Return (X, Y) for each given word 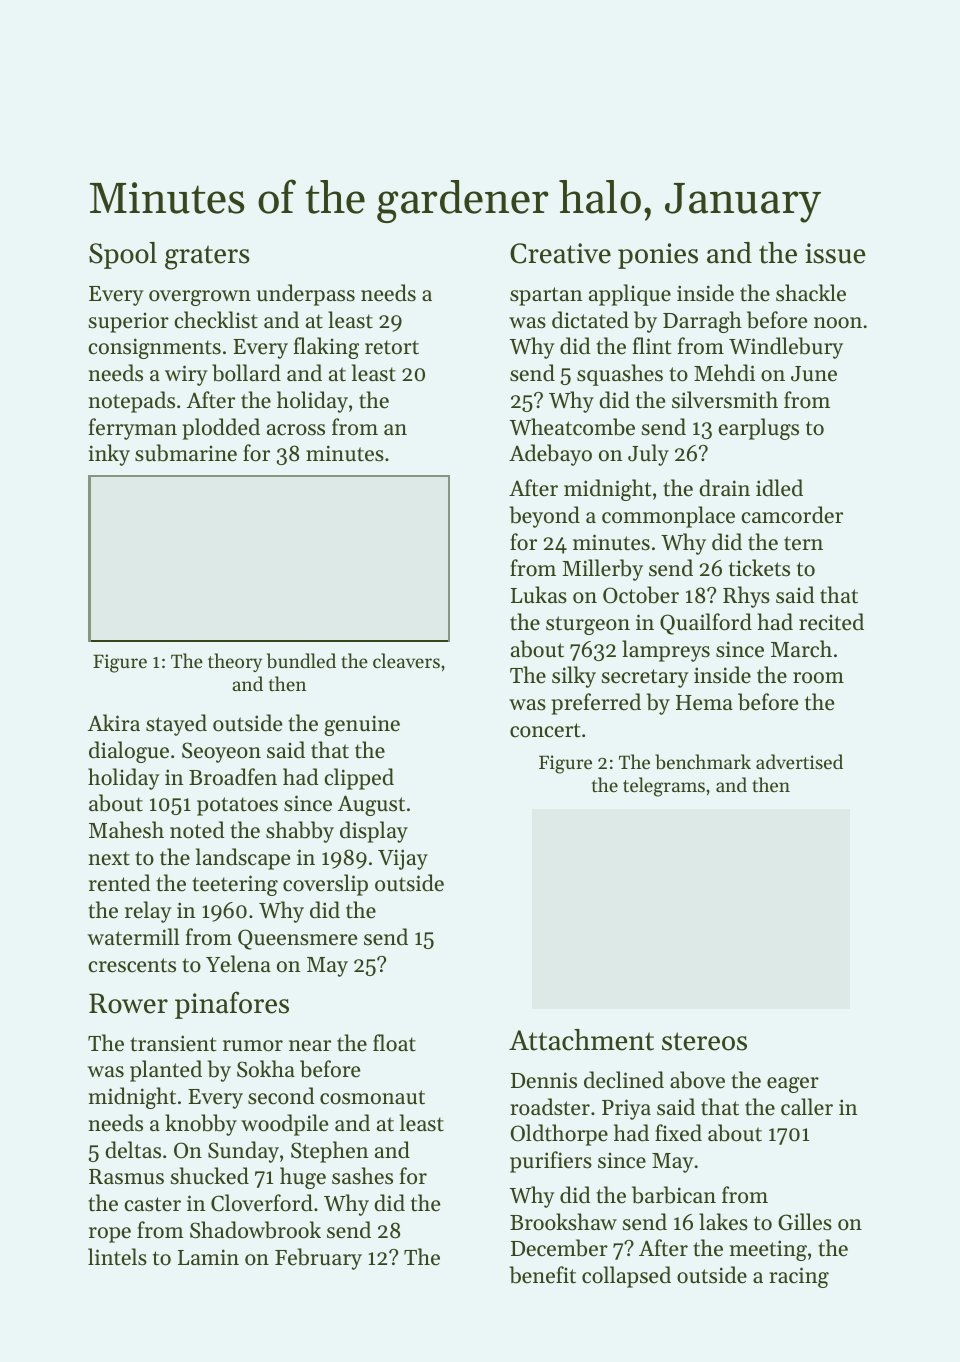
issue (835, 253)
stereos (704, 1041)
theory (235, 662)
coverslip (325, 885)
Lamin (208, 1257)
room (818, 678)
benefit (543, 1275)
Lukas (539, 595)
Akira (114, 722)
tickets (759, 568)
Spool (123, 255)
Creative (560, 253)
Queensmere (297, 939)
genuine (362, 725)
